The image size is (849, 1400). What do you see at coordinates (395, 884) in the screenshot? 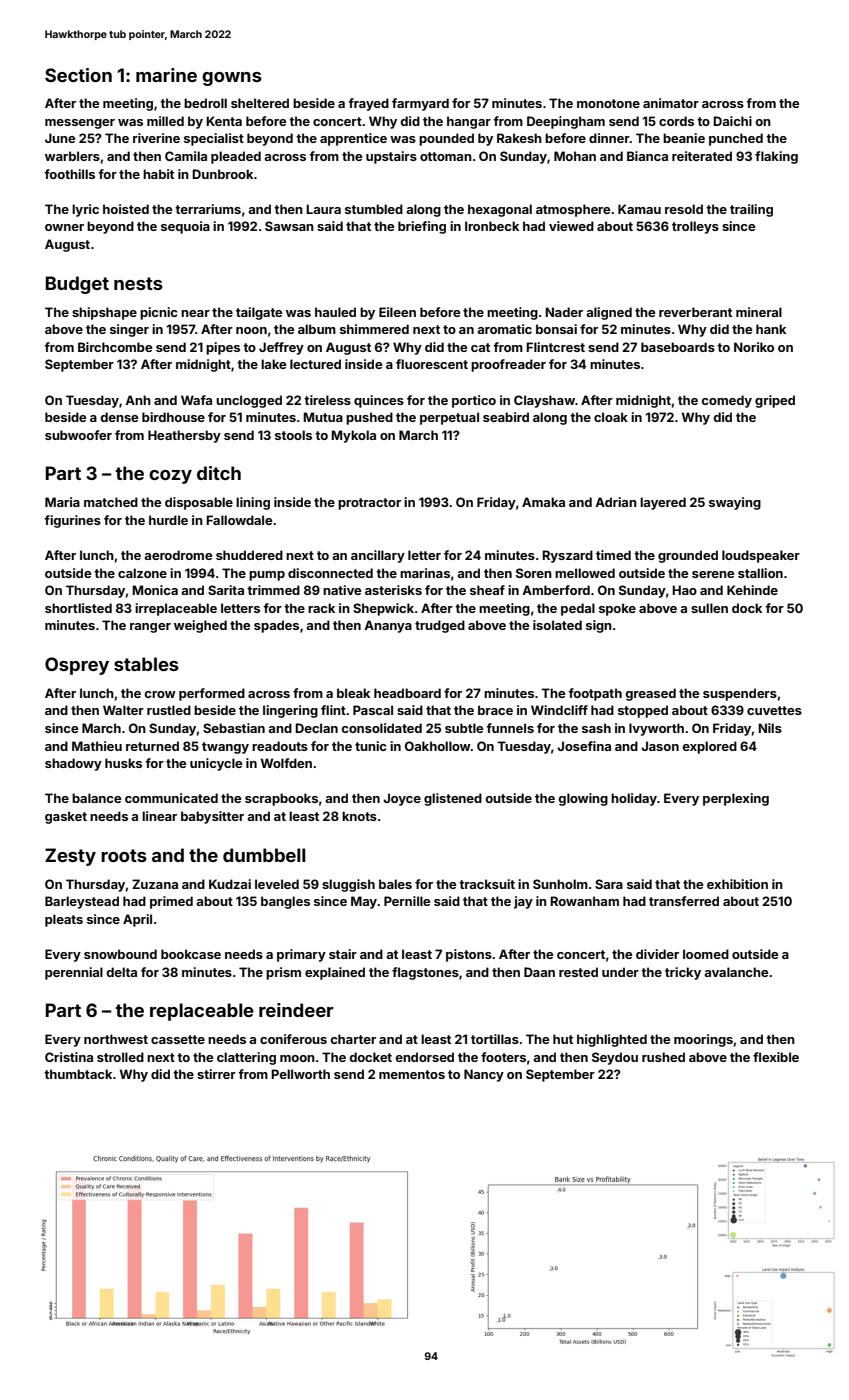
I see `bales` at bounding box center [395, 884].
